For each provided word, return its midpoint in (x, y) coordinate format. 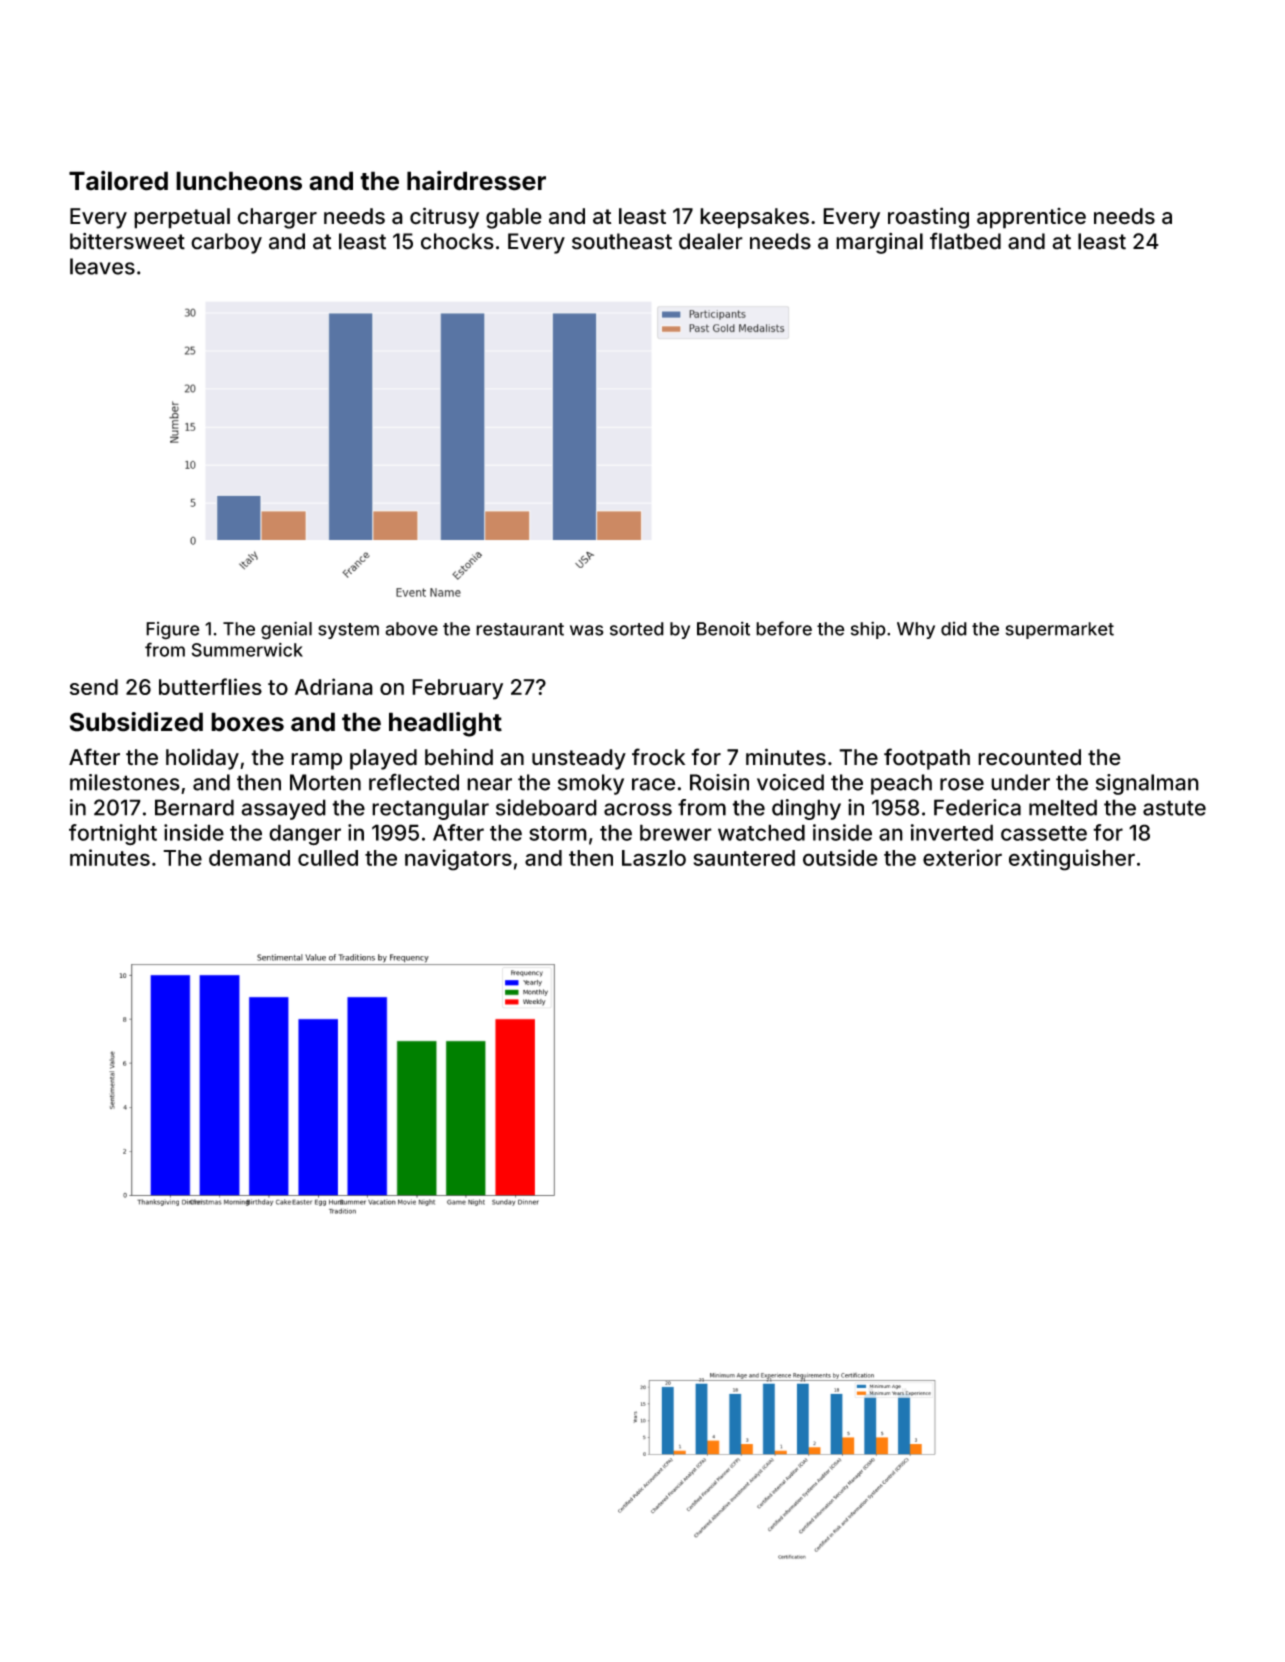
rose (962, 784)
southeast (622, 241)
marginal (879, 243)
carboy (226, 243)
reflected (414, 782)
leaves (102, 266)
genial (286, 630)
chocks (457, 241)
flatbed (965, 241)
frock (658, 757)
